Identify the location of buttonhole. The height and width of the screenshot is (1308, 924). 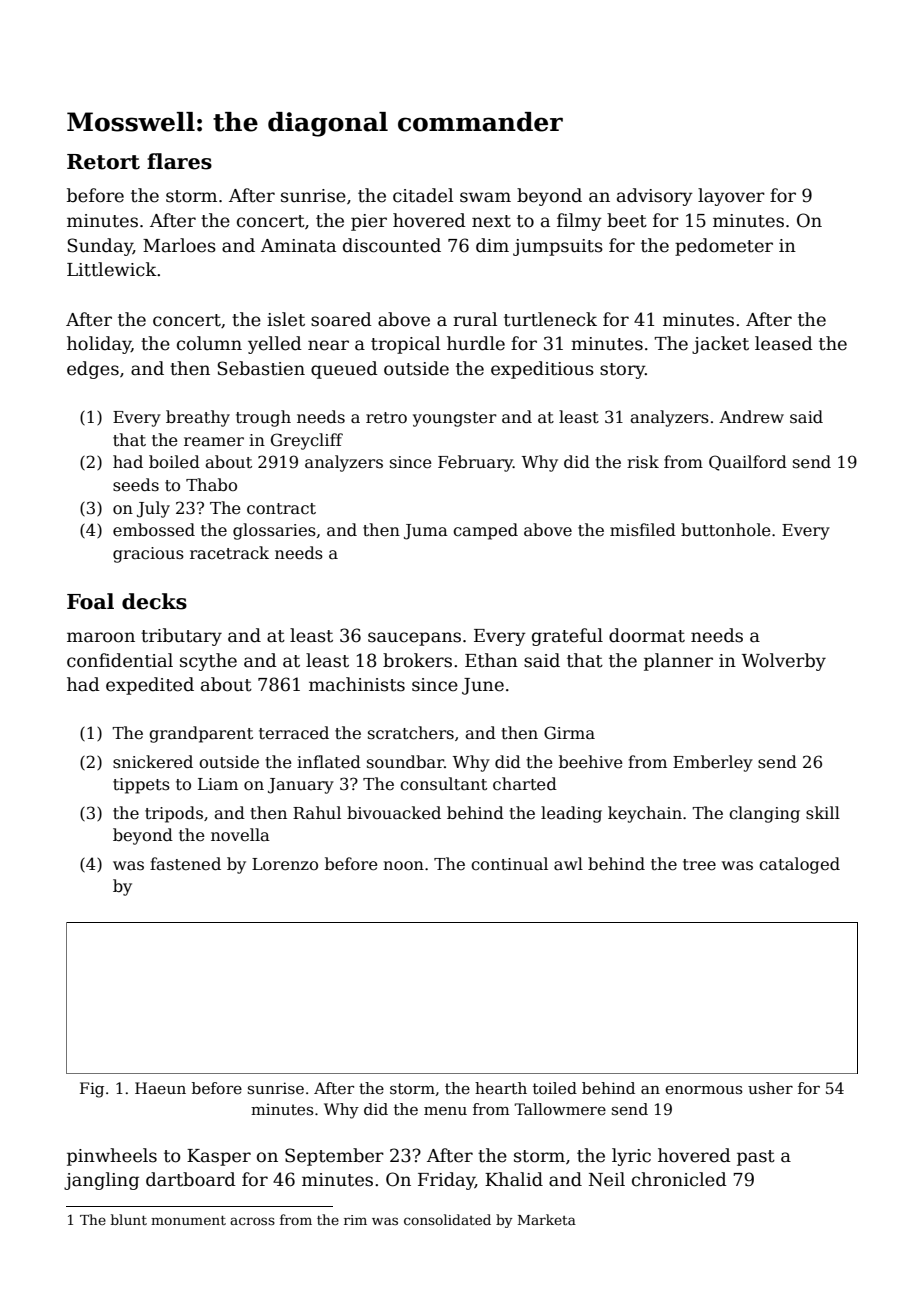
(726, 530).
